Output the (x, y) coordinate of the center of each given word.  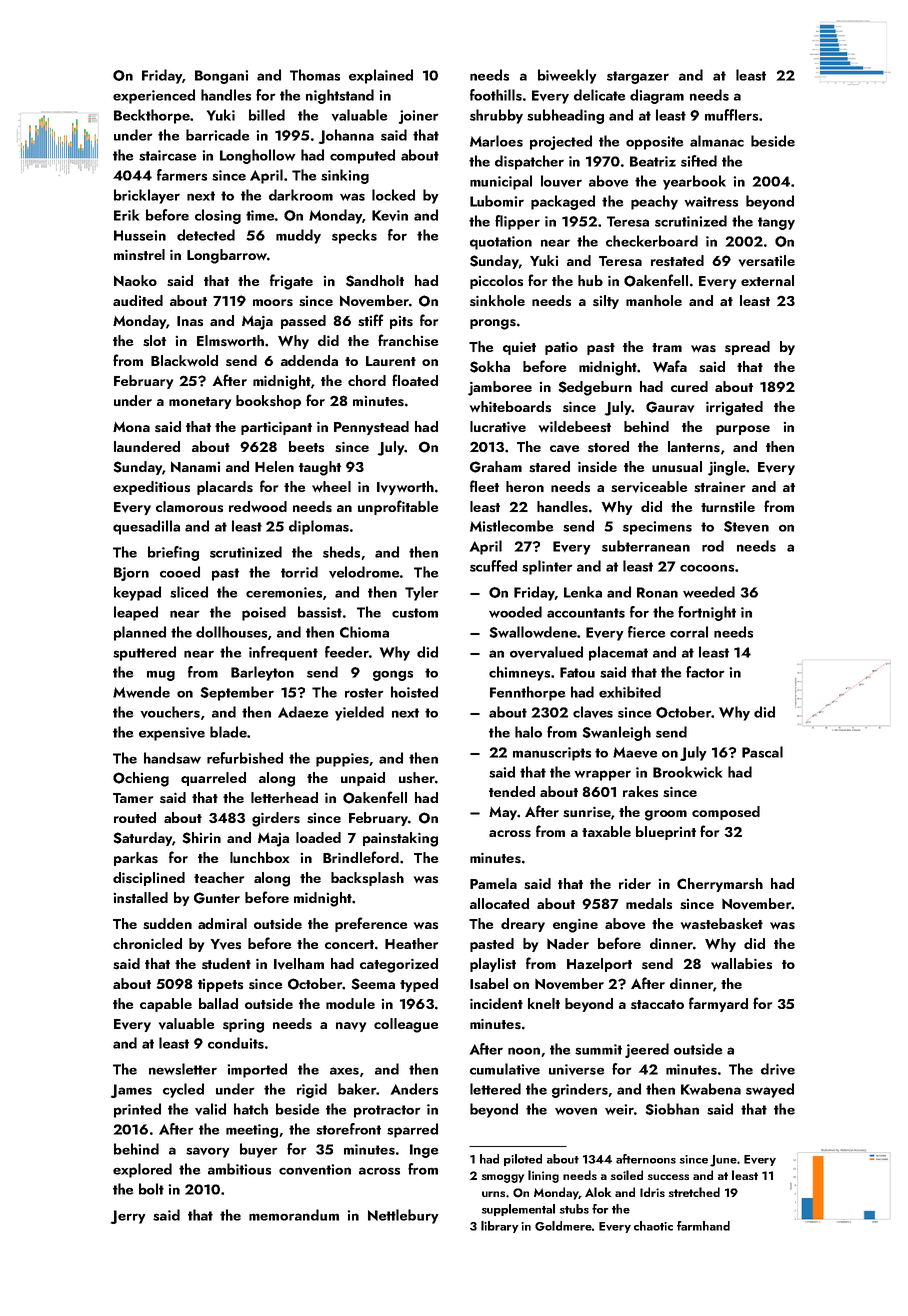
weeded (709, 592)
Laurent (391, 361)
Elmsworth (230, 340)
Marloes (496, 141)
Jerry (128, 1217)
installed (141, 897)
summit (598, 1049)
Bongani (221, 77)
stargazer (638, 77)
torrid (299, 572)
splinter (547, 567)
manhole (654, 300)
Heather (411, 943)
